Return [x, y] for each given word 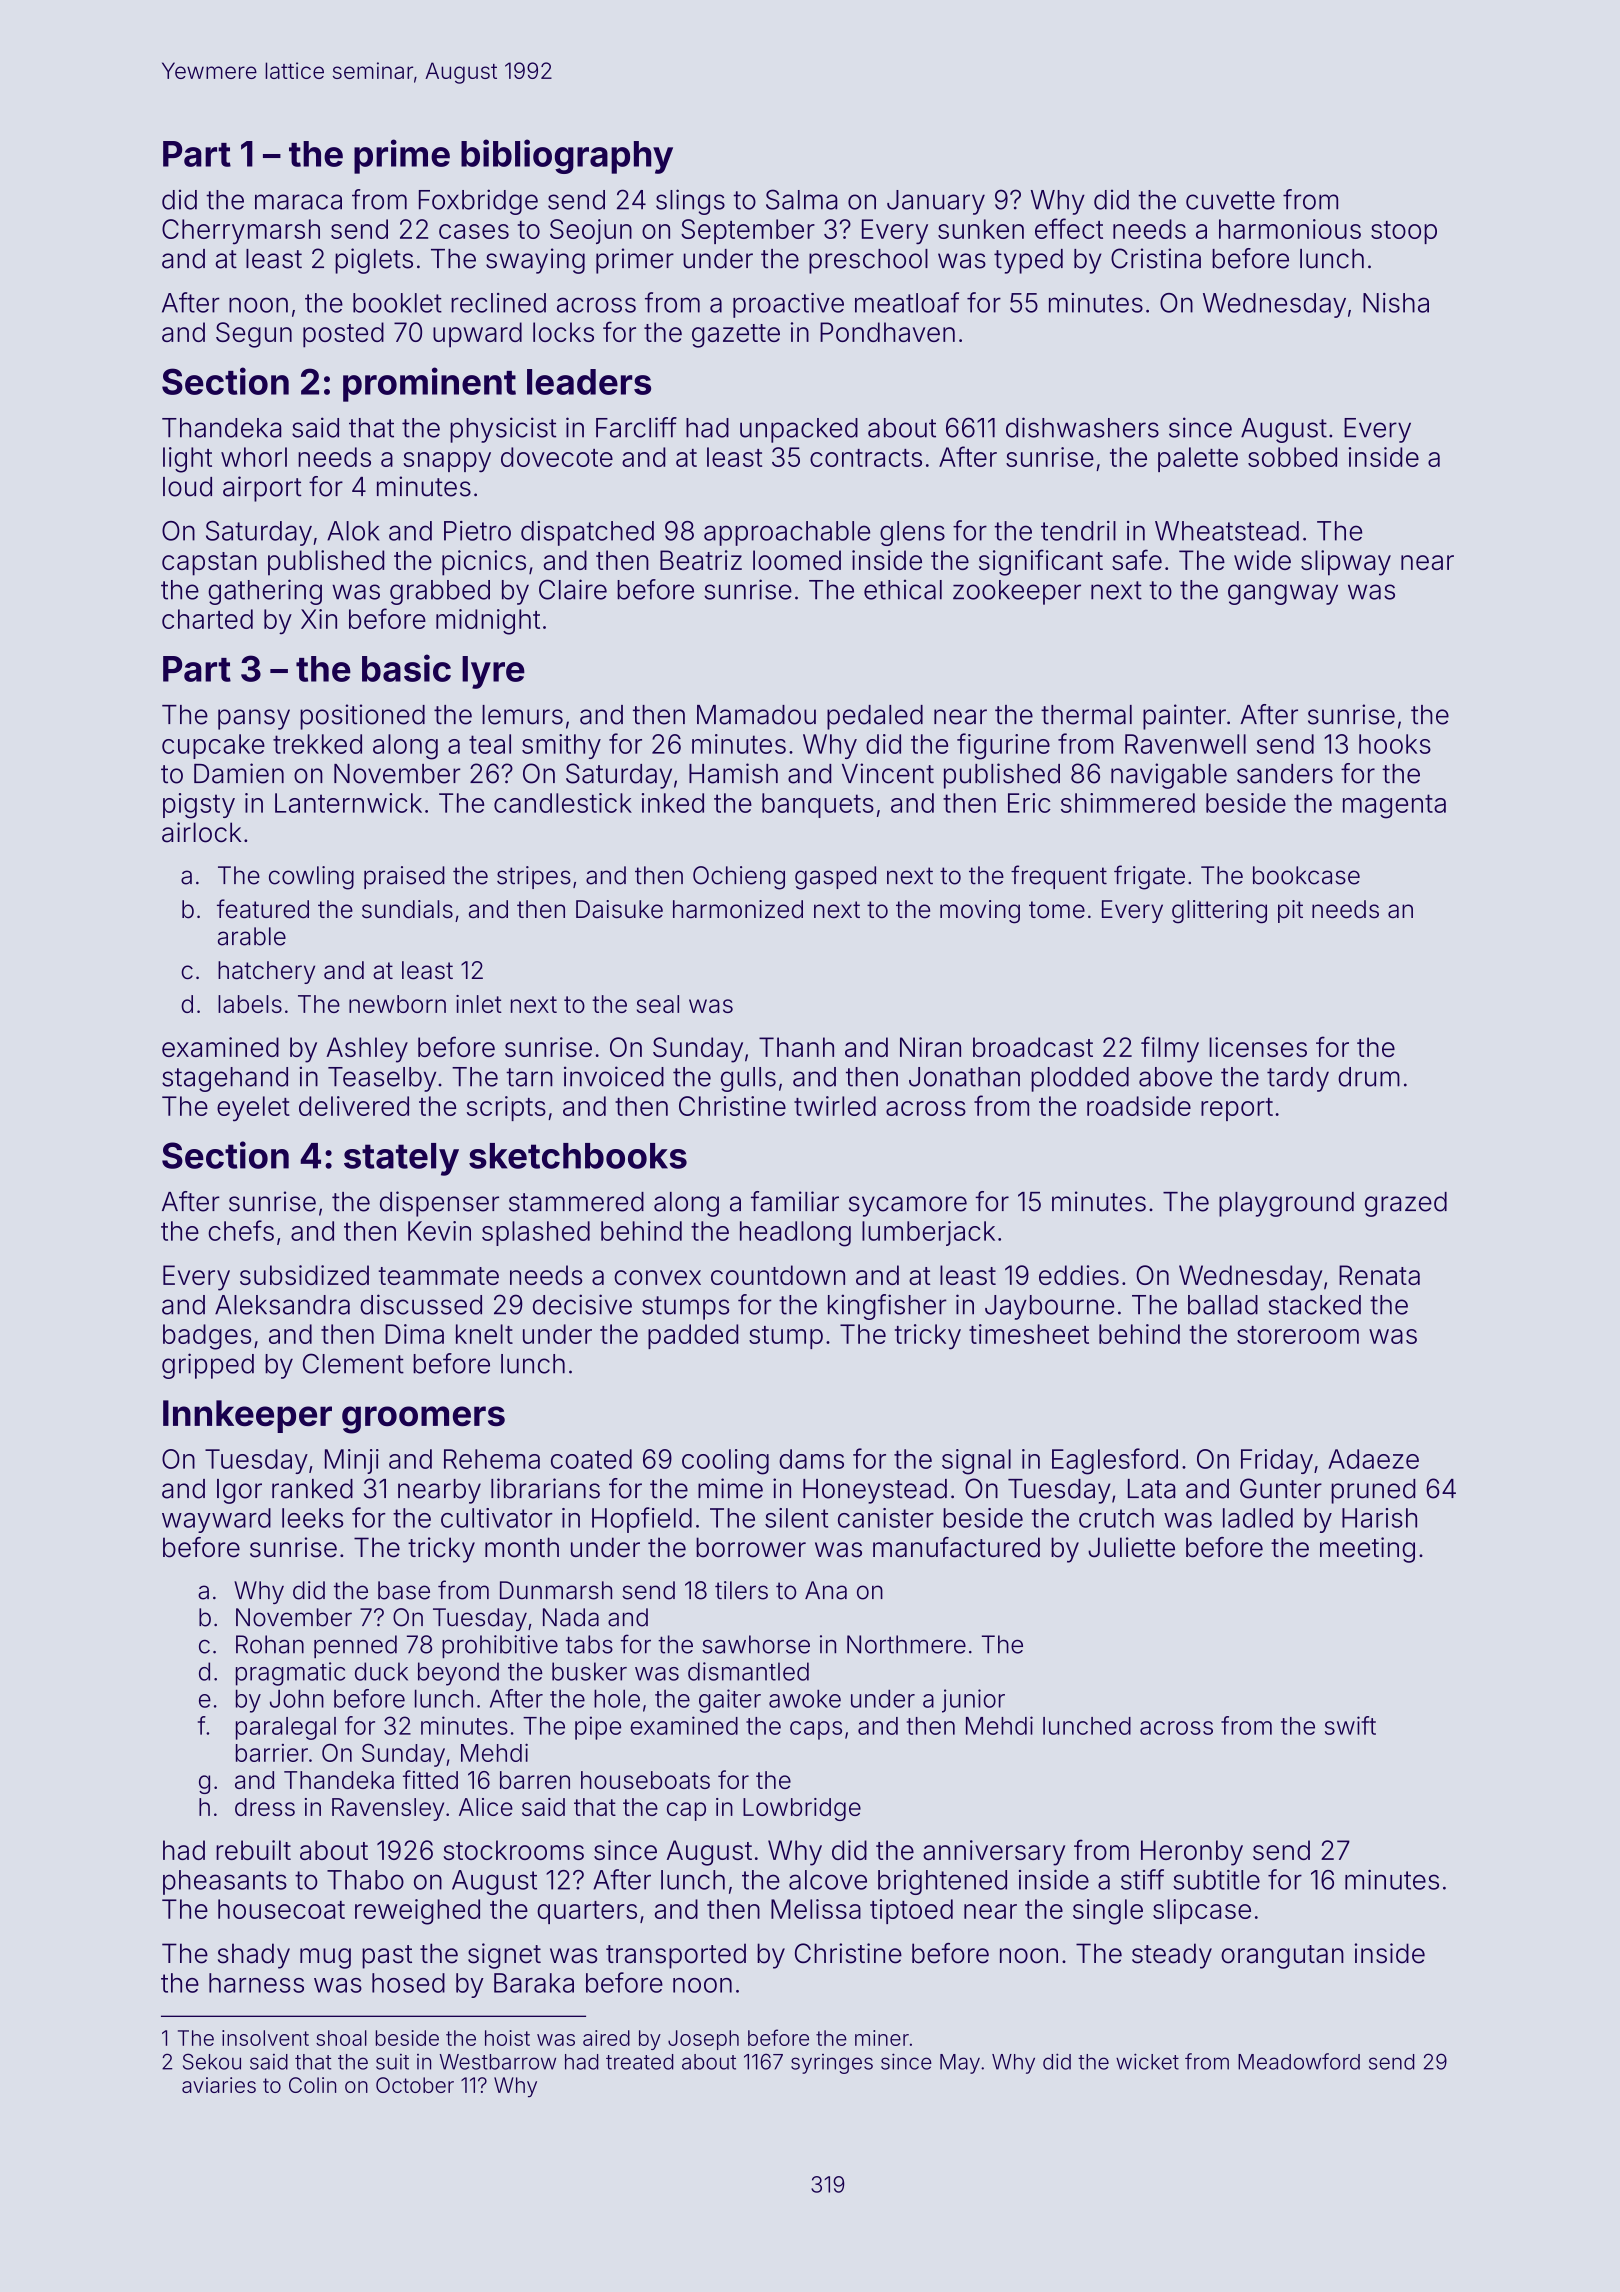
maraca [298, 202]
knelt [484, 1334]
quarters [587, 1912]
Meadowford [1299, 2061]
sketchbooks [578, 1156]
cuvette [1230, 200]
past [387, 1957]
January [936, 202]
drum [1369, 1077]
